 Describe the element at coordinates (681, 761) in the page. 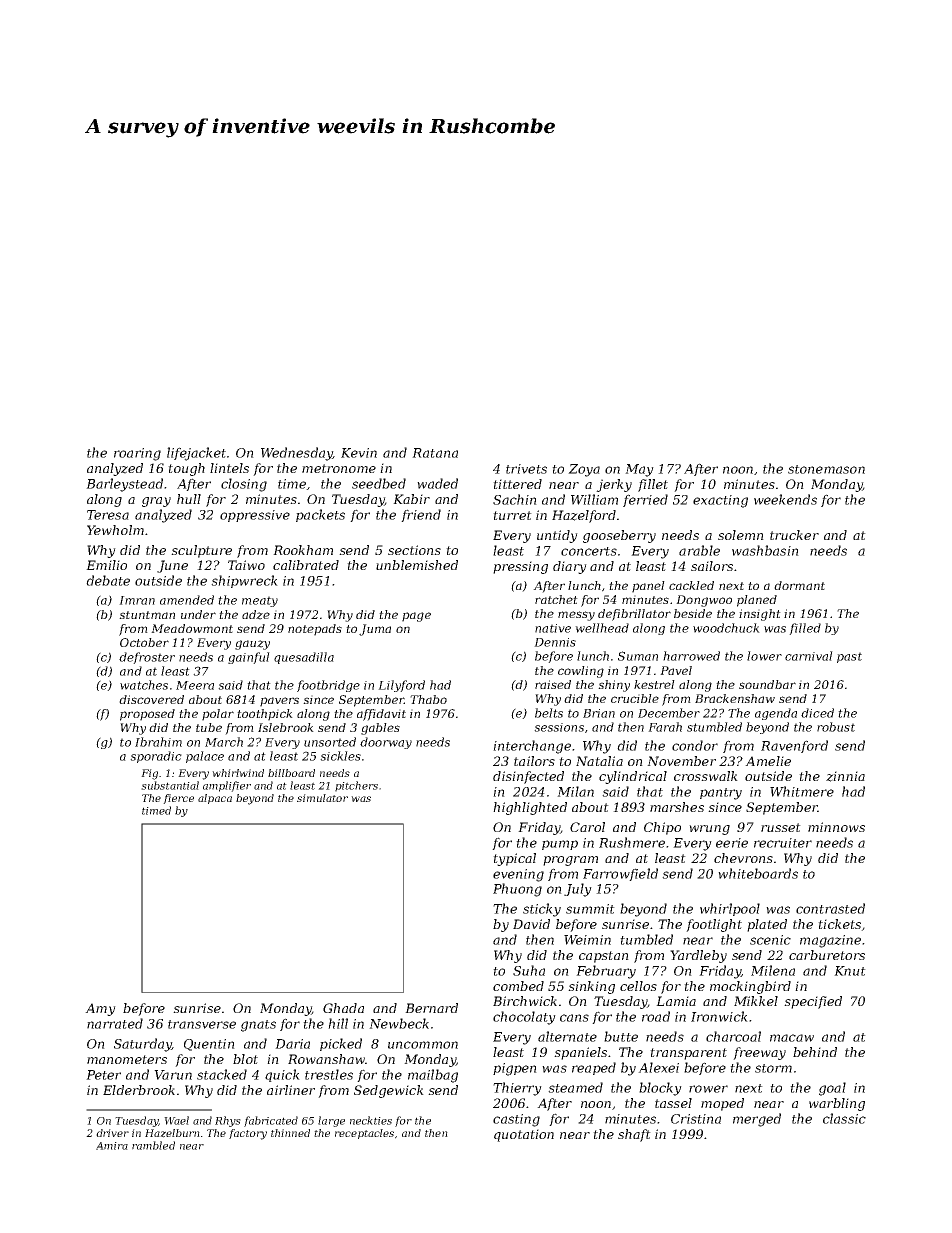

I see `November` at that location.
